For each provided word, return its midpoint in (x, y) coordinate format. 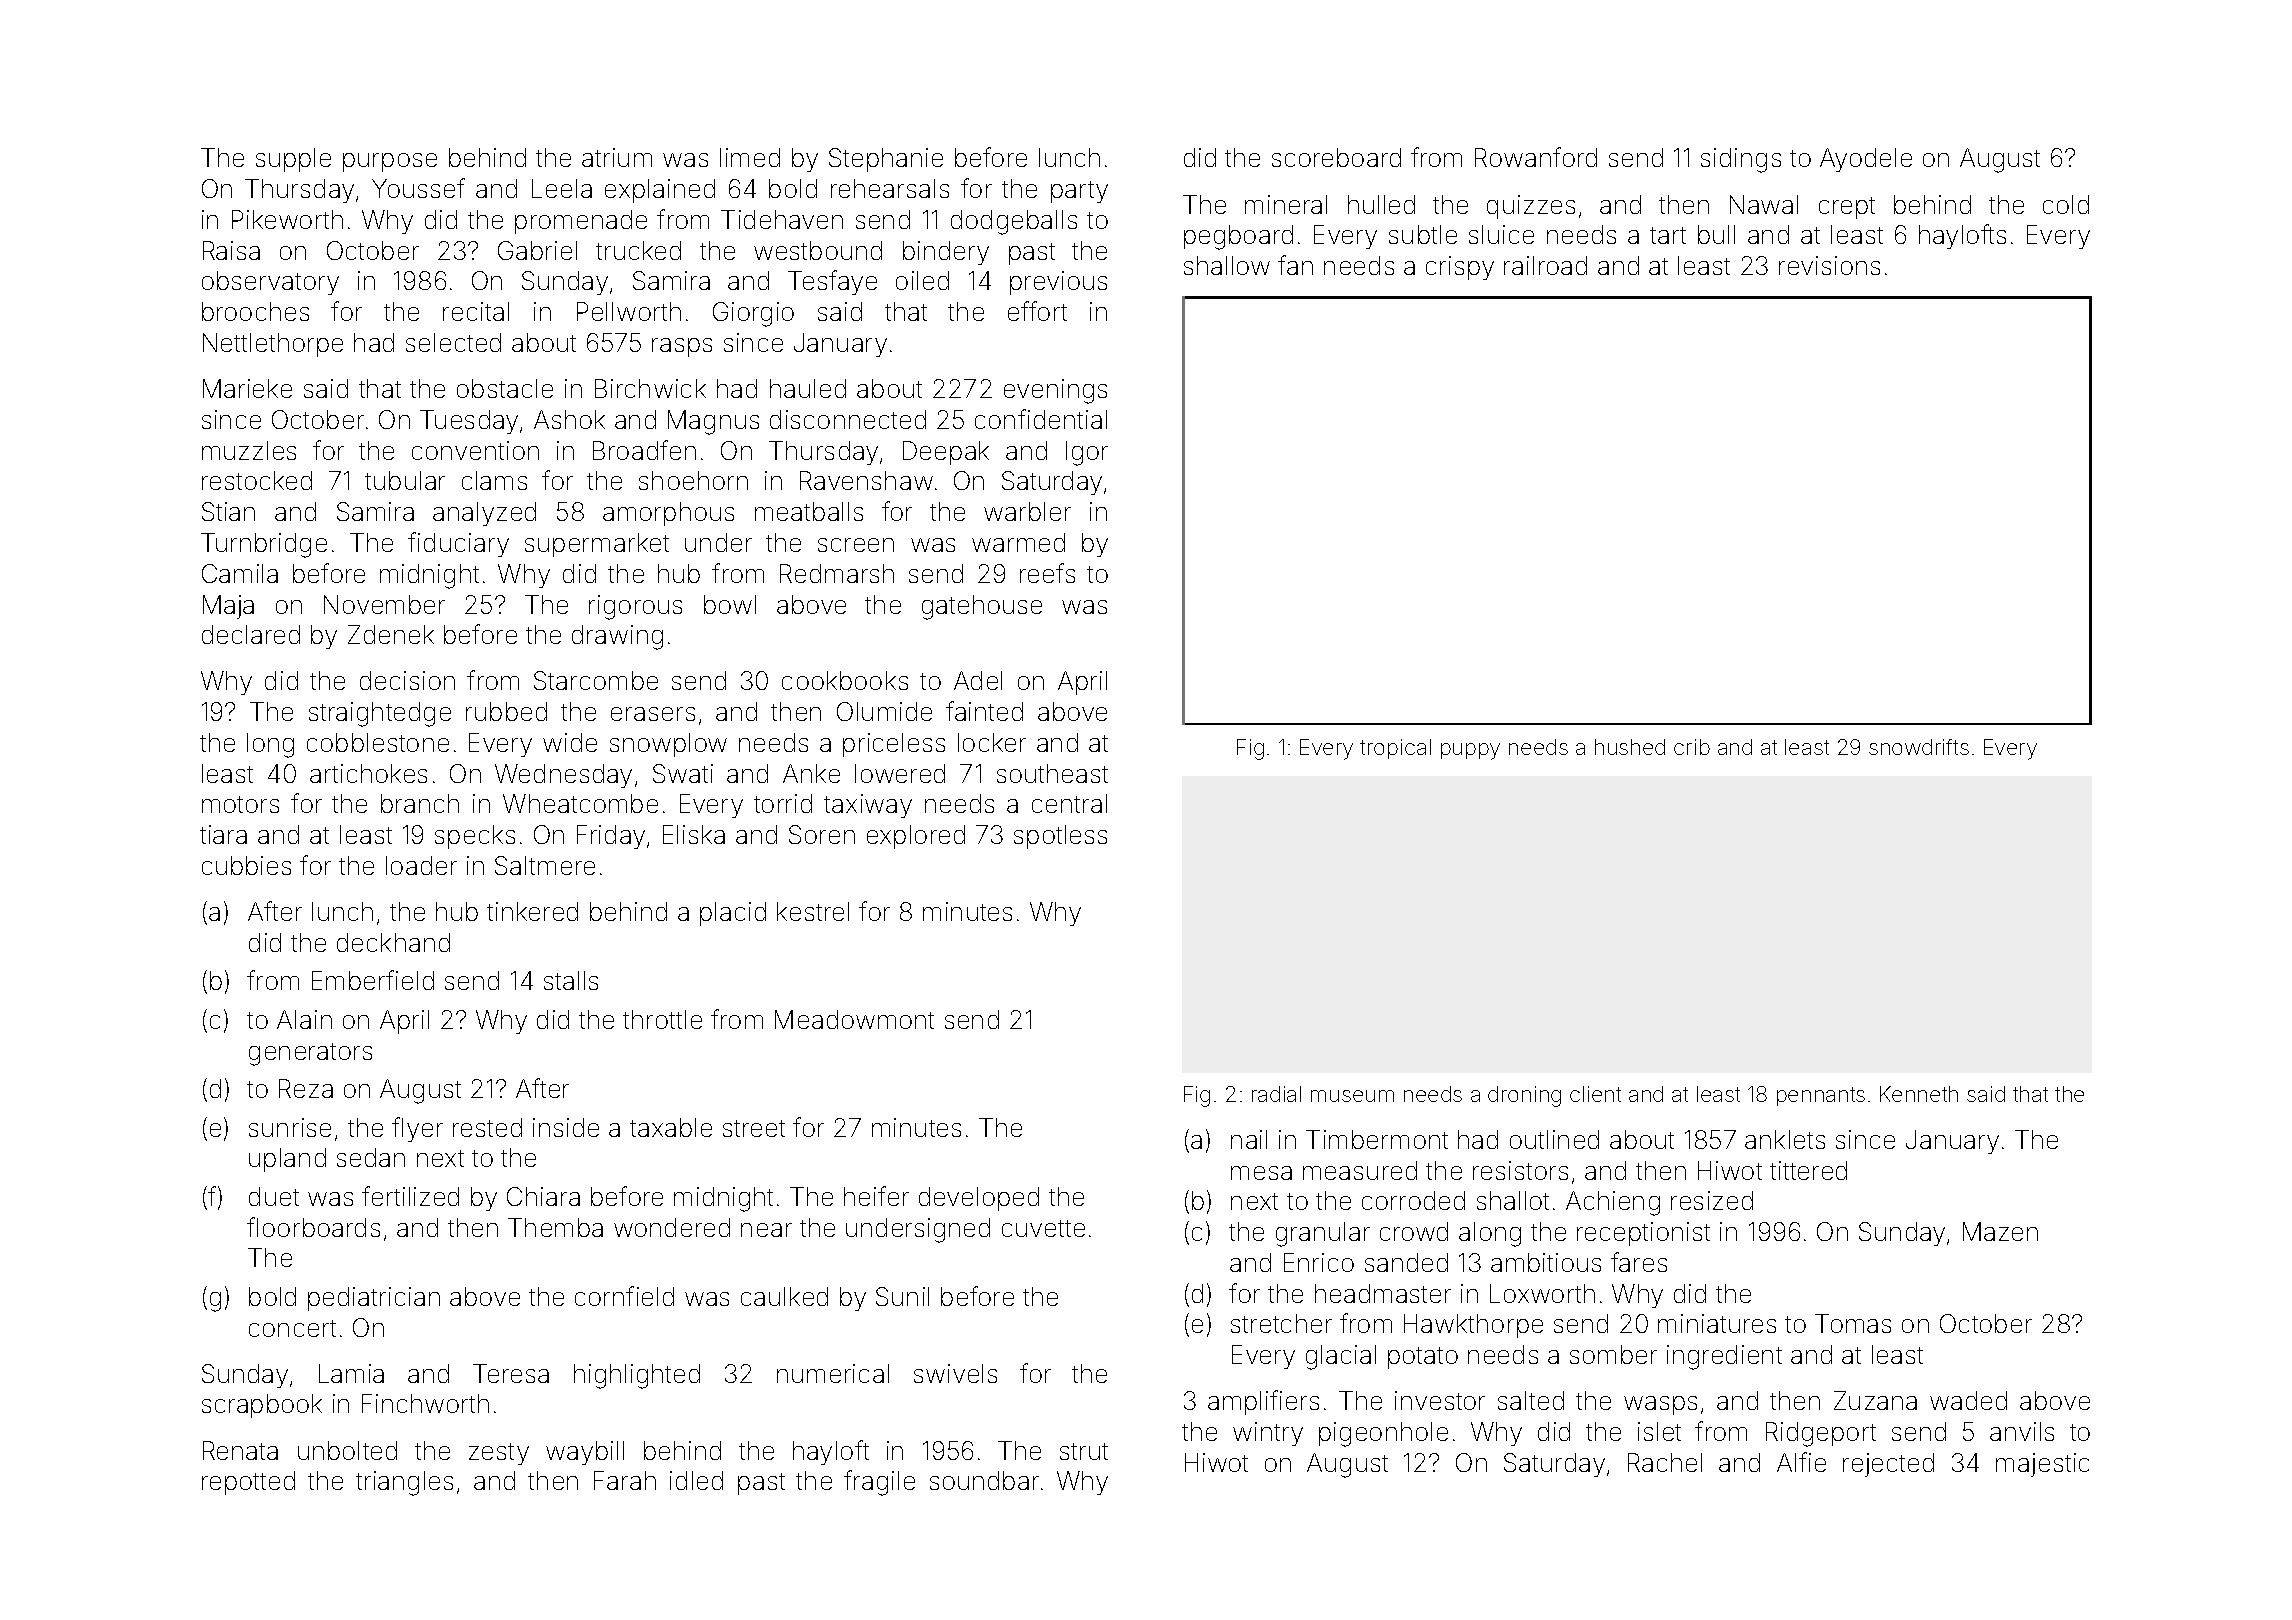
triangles (404, 1483)
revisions (1829, 265)
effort (1037, 311)
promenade (581, 222)
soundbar (984, 1480)
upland (287, 1160)
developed (979, 1199)
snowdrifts (1919, 747)
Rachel (1665, 1462)
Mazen (2000, 1231)
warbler (1027, 511)
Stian (228, 511)
